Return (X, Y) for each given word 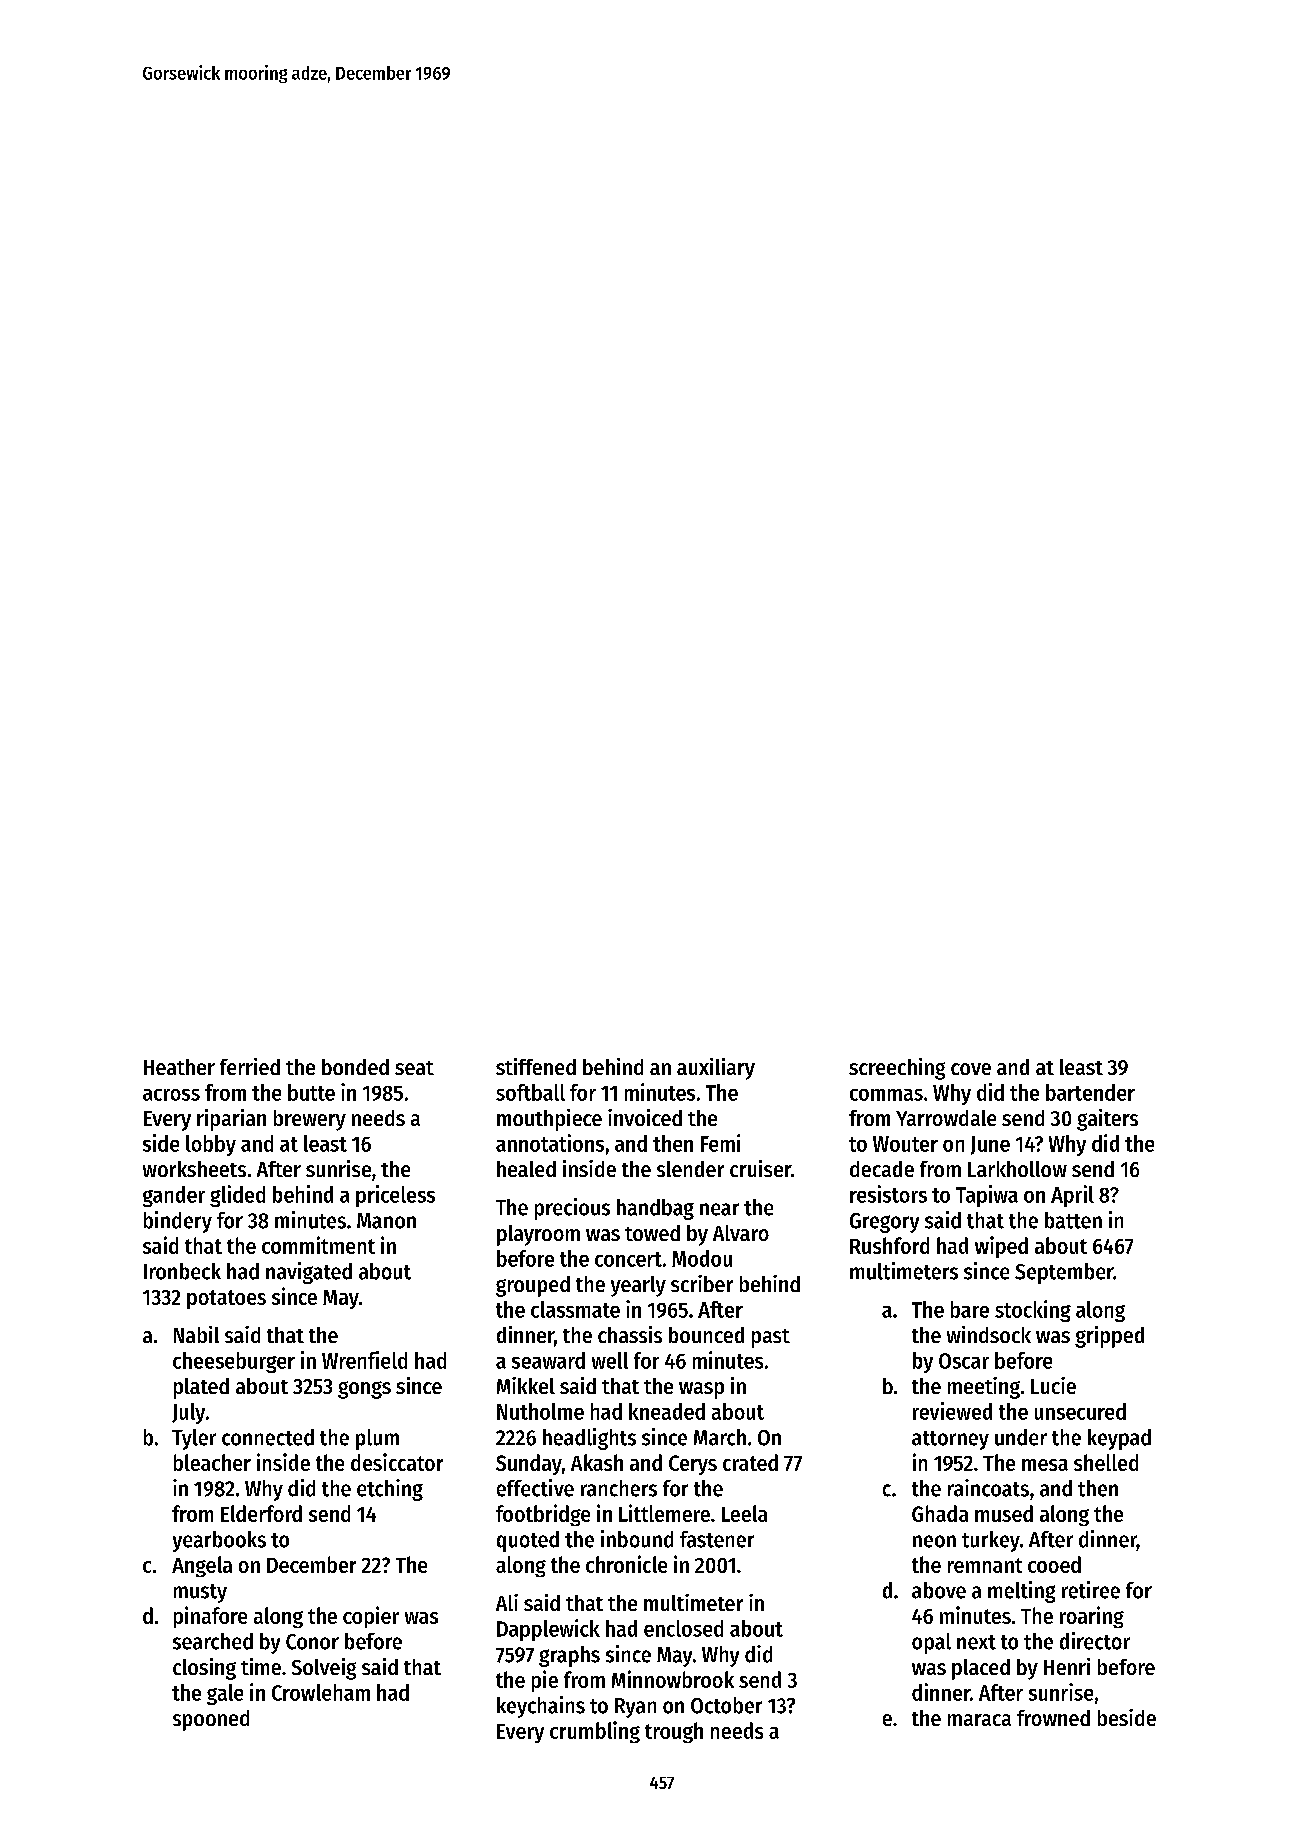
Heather (179, 1067)
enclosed (683, 1628)
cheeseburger (234, 1362)
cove (971, 1069)
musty (200, 1593)
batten (1073, 1220)
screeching (897, 1069)
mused (1004, 1513)
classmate (575, 1309)
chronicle (626, 1564)
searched (213, 1641)
